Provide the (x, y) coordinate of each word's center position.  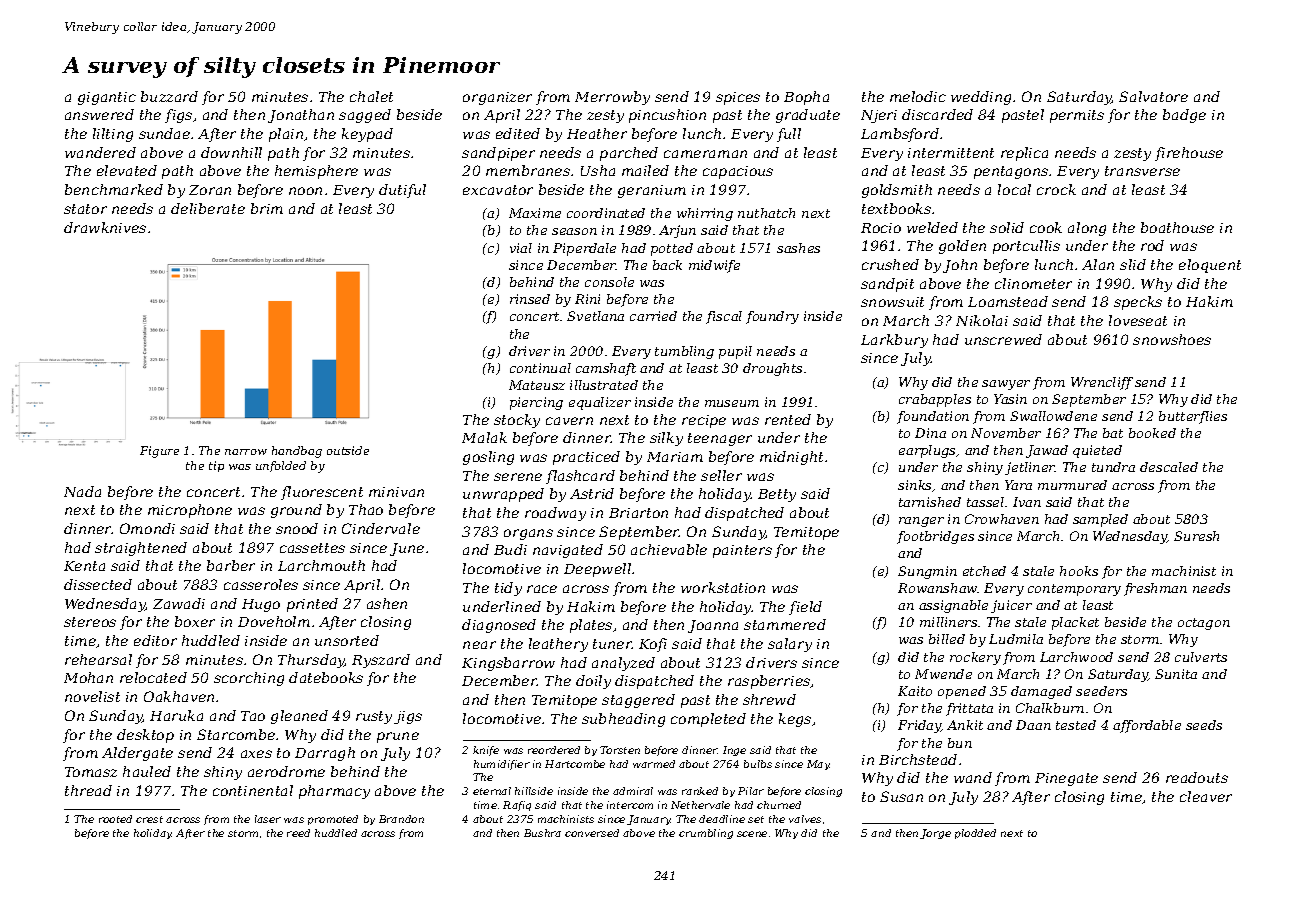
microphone (190, 511)
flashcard (580, 477)
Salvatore (1153, 96)
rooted (115, 819)
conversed (592, 833)
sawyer (1006, 385)
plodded (975, 834)
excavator (498, 190)
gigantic (107, 98)
